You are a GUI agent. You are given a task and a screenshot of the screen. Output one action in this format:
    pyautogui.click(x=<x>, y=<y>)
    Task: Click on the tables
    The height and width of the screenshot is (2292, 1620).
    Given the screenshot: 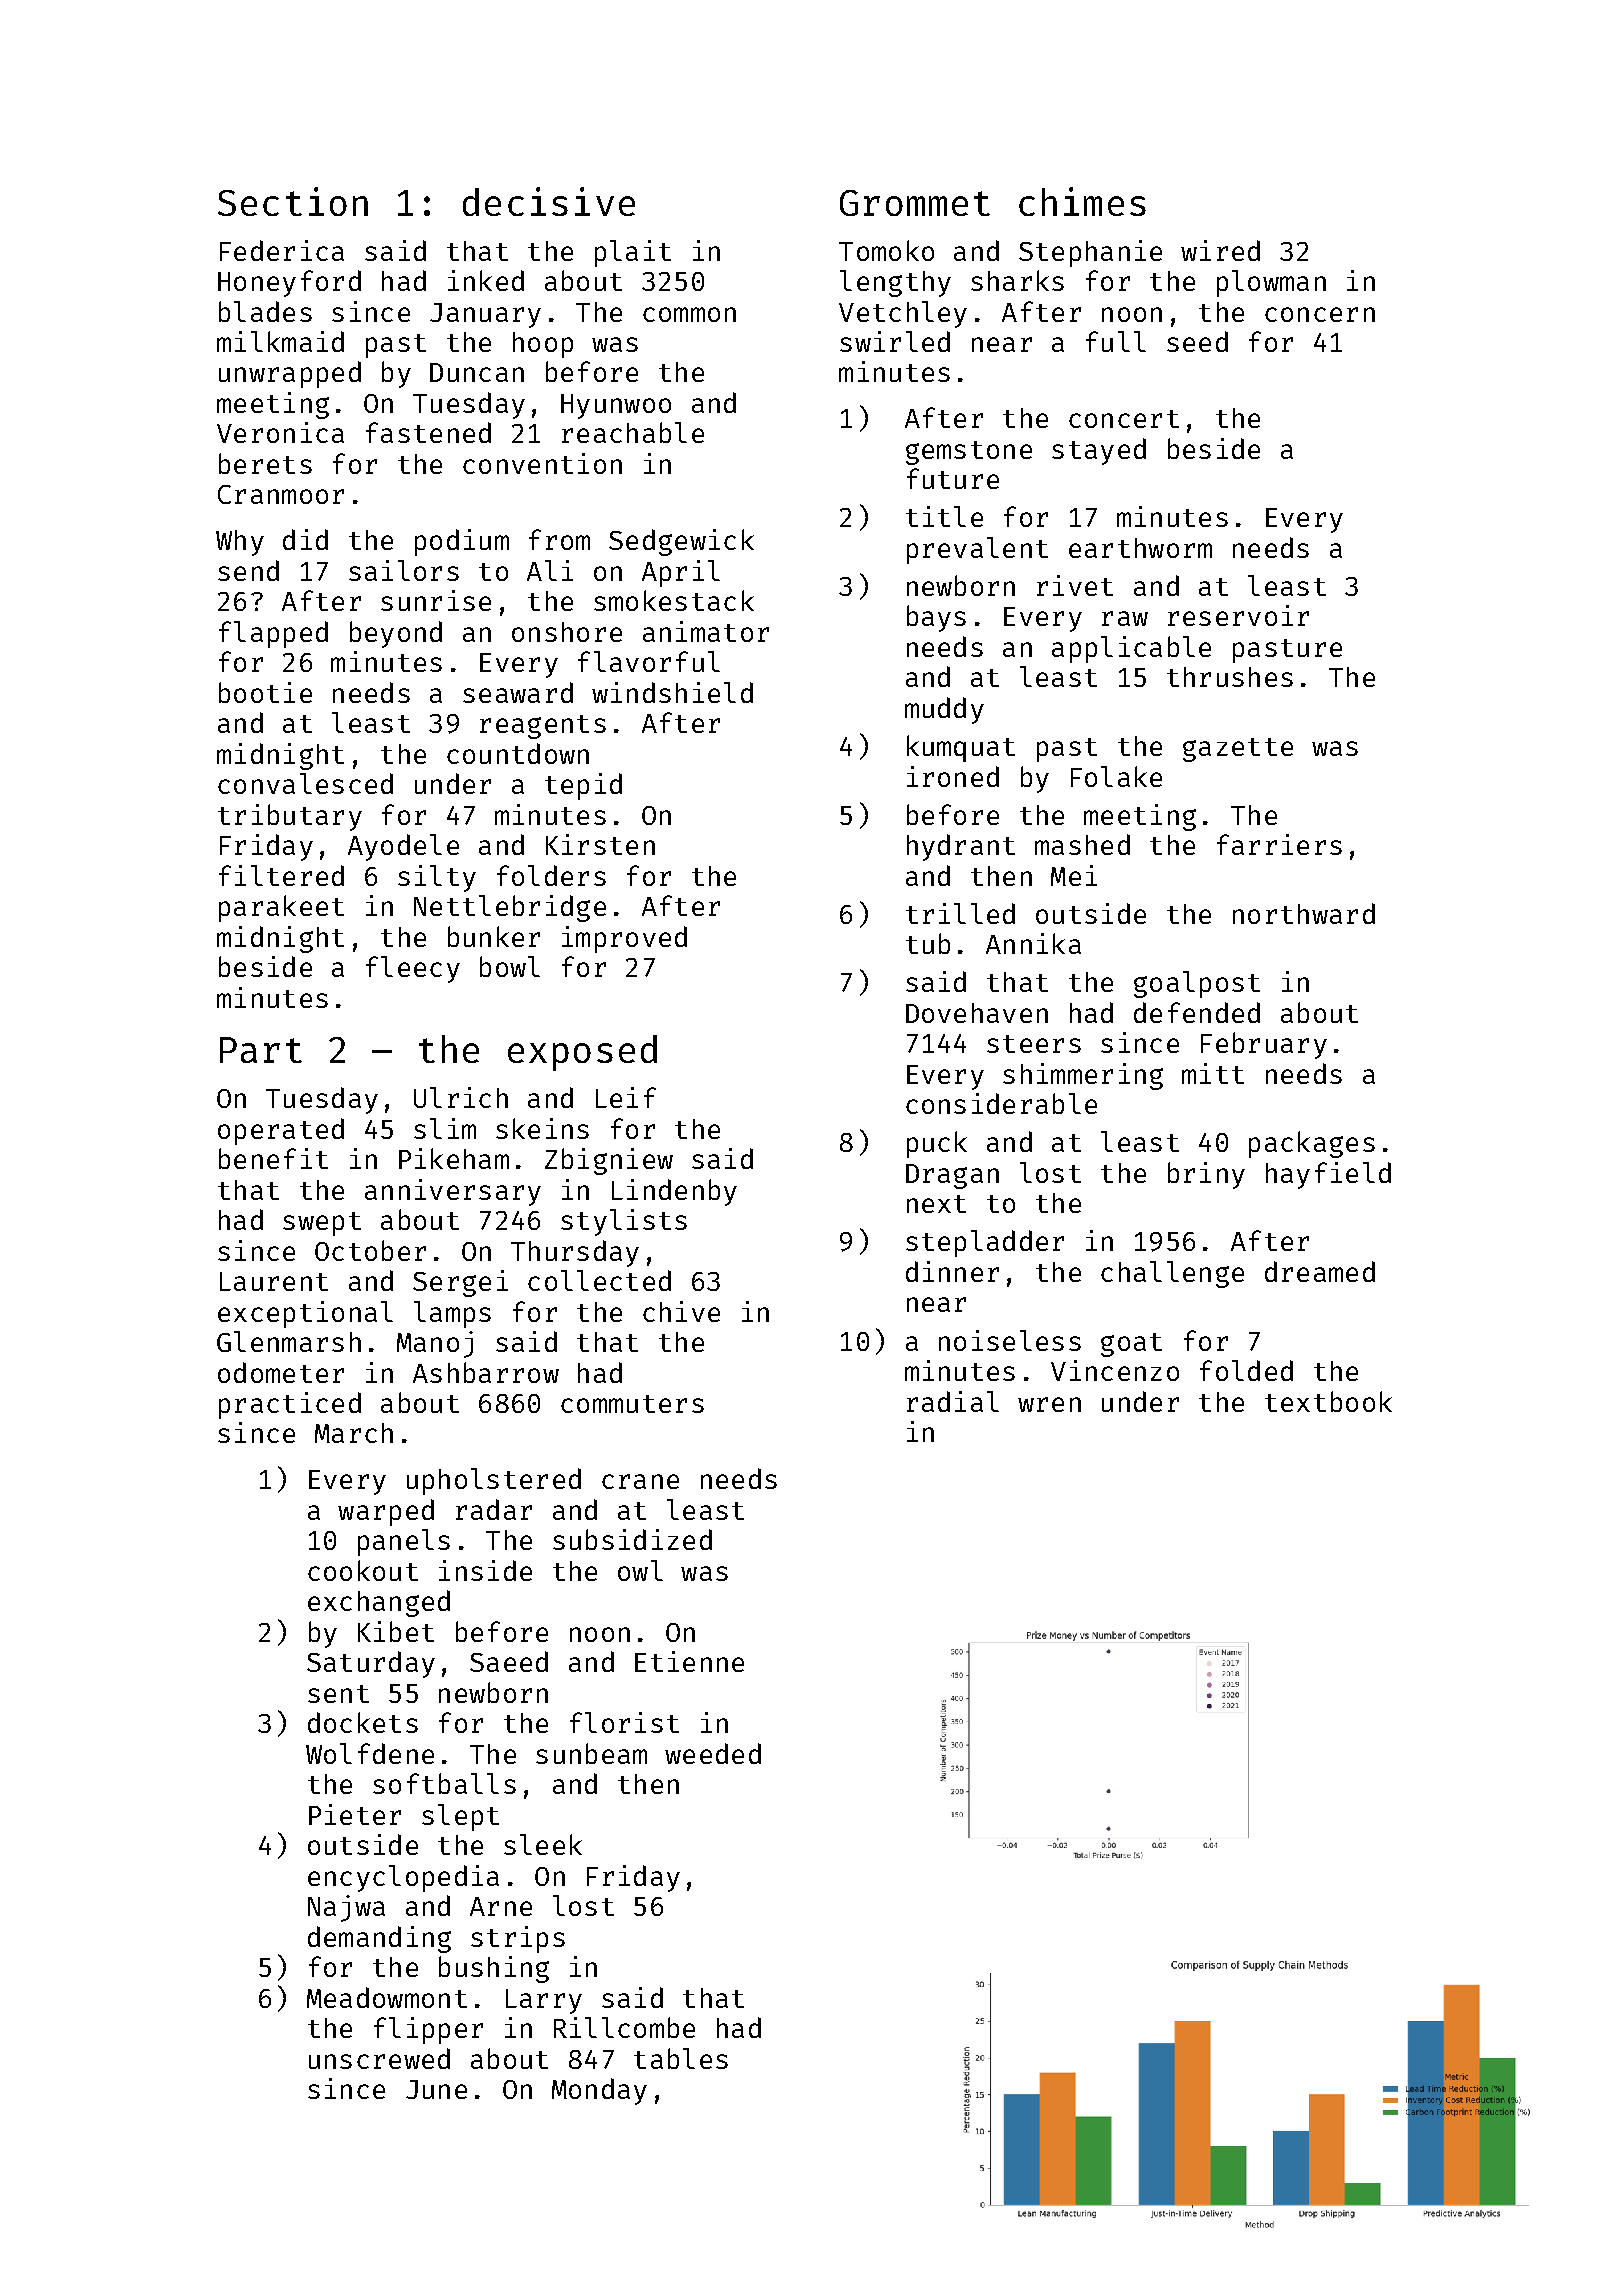 What is the action you would take?
    pyautogui.click(x=681, y=2058)
